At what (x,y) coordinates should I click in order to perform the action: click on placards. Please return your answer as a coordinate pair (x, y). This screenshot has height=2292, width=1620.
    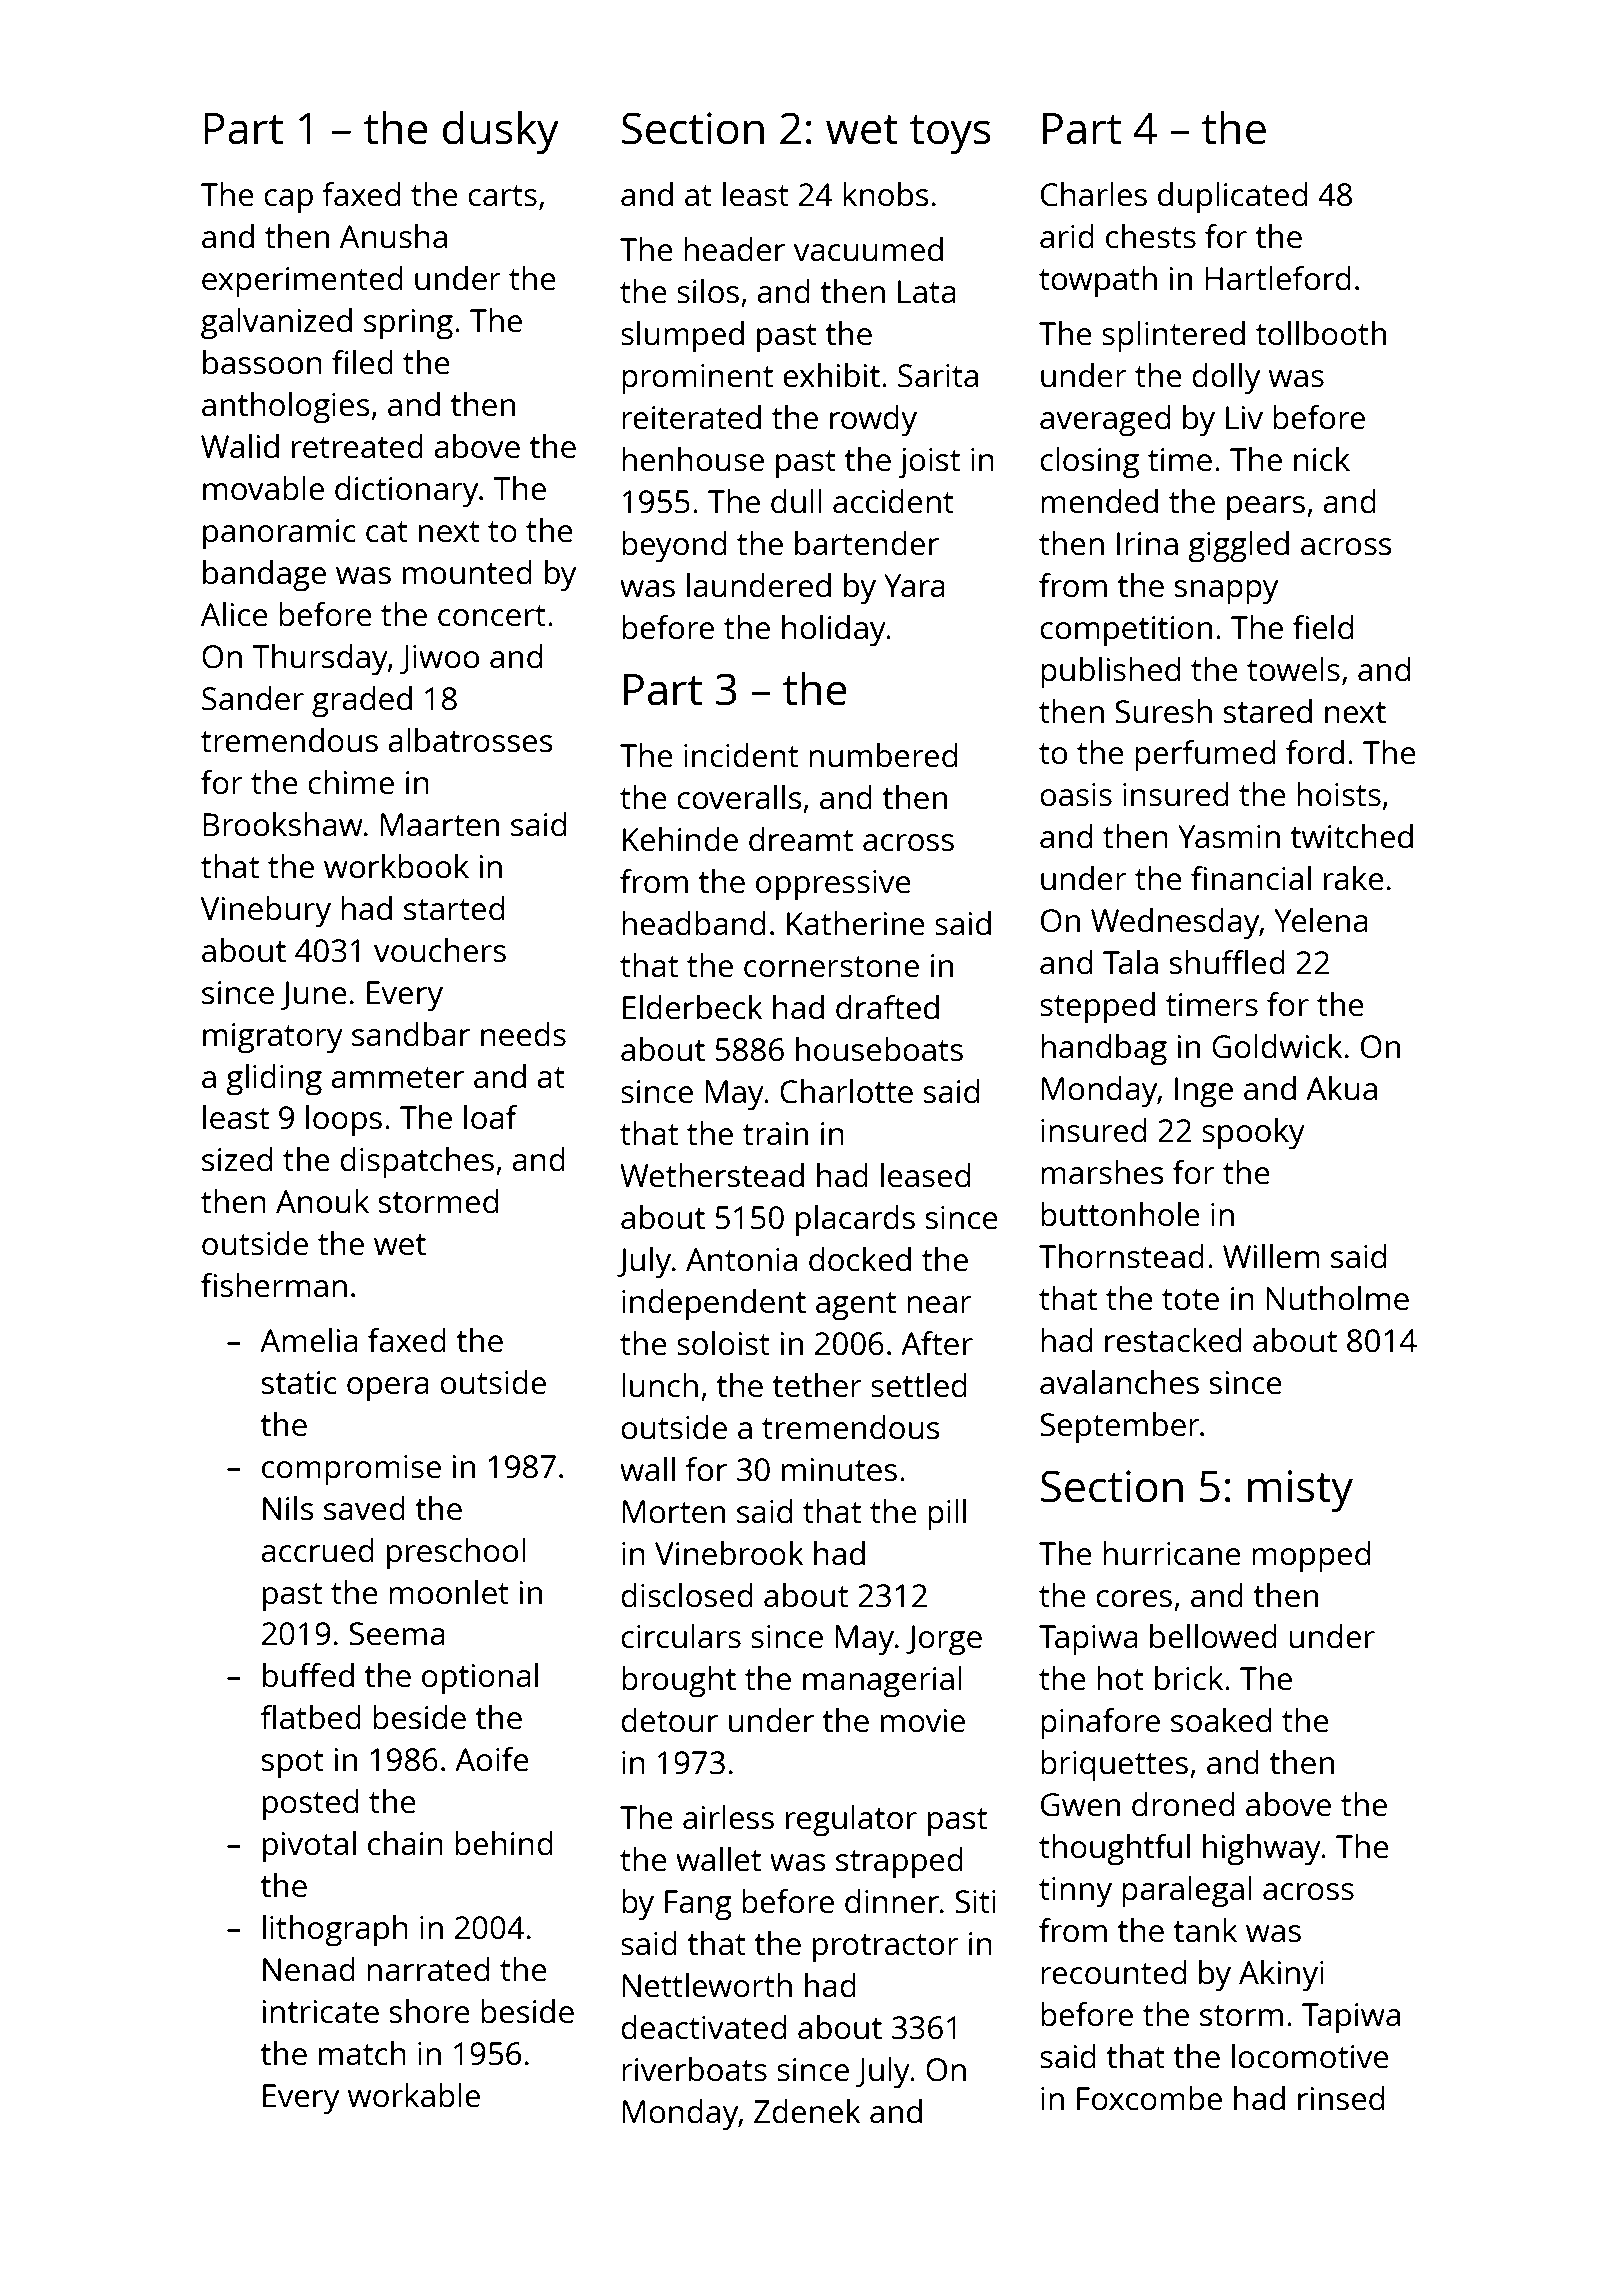
    Looking at the image, I should click on (855, 1221).
